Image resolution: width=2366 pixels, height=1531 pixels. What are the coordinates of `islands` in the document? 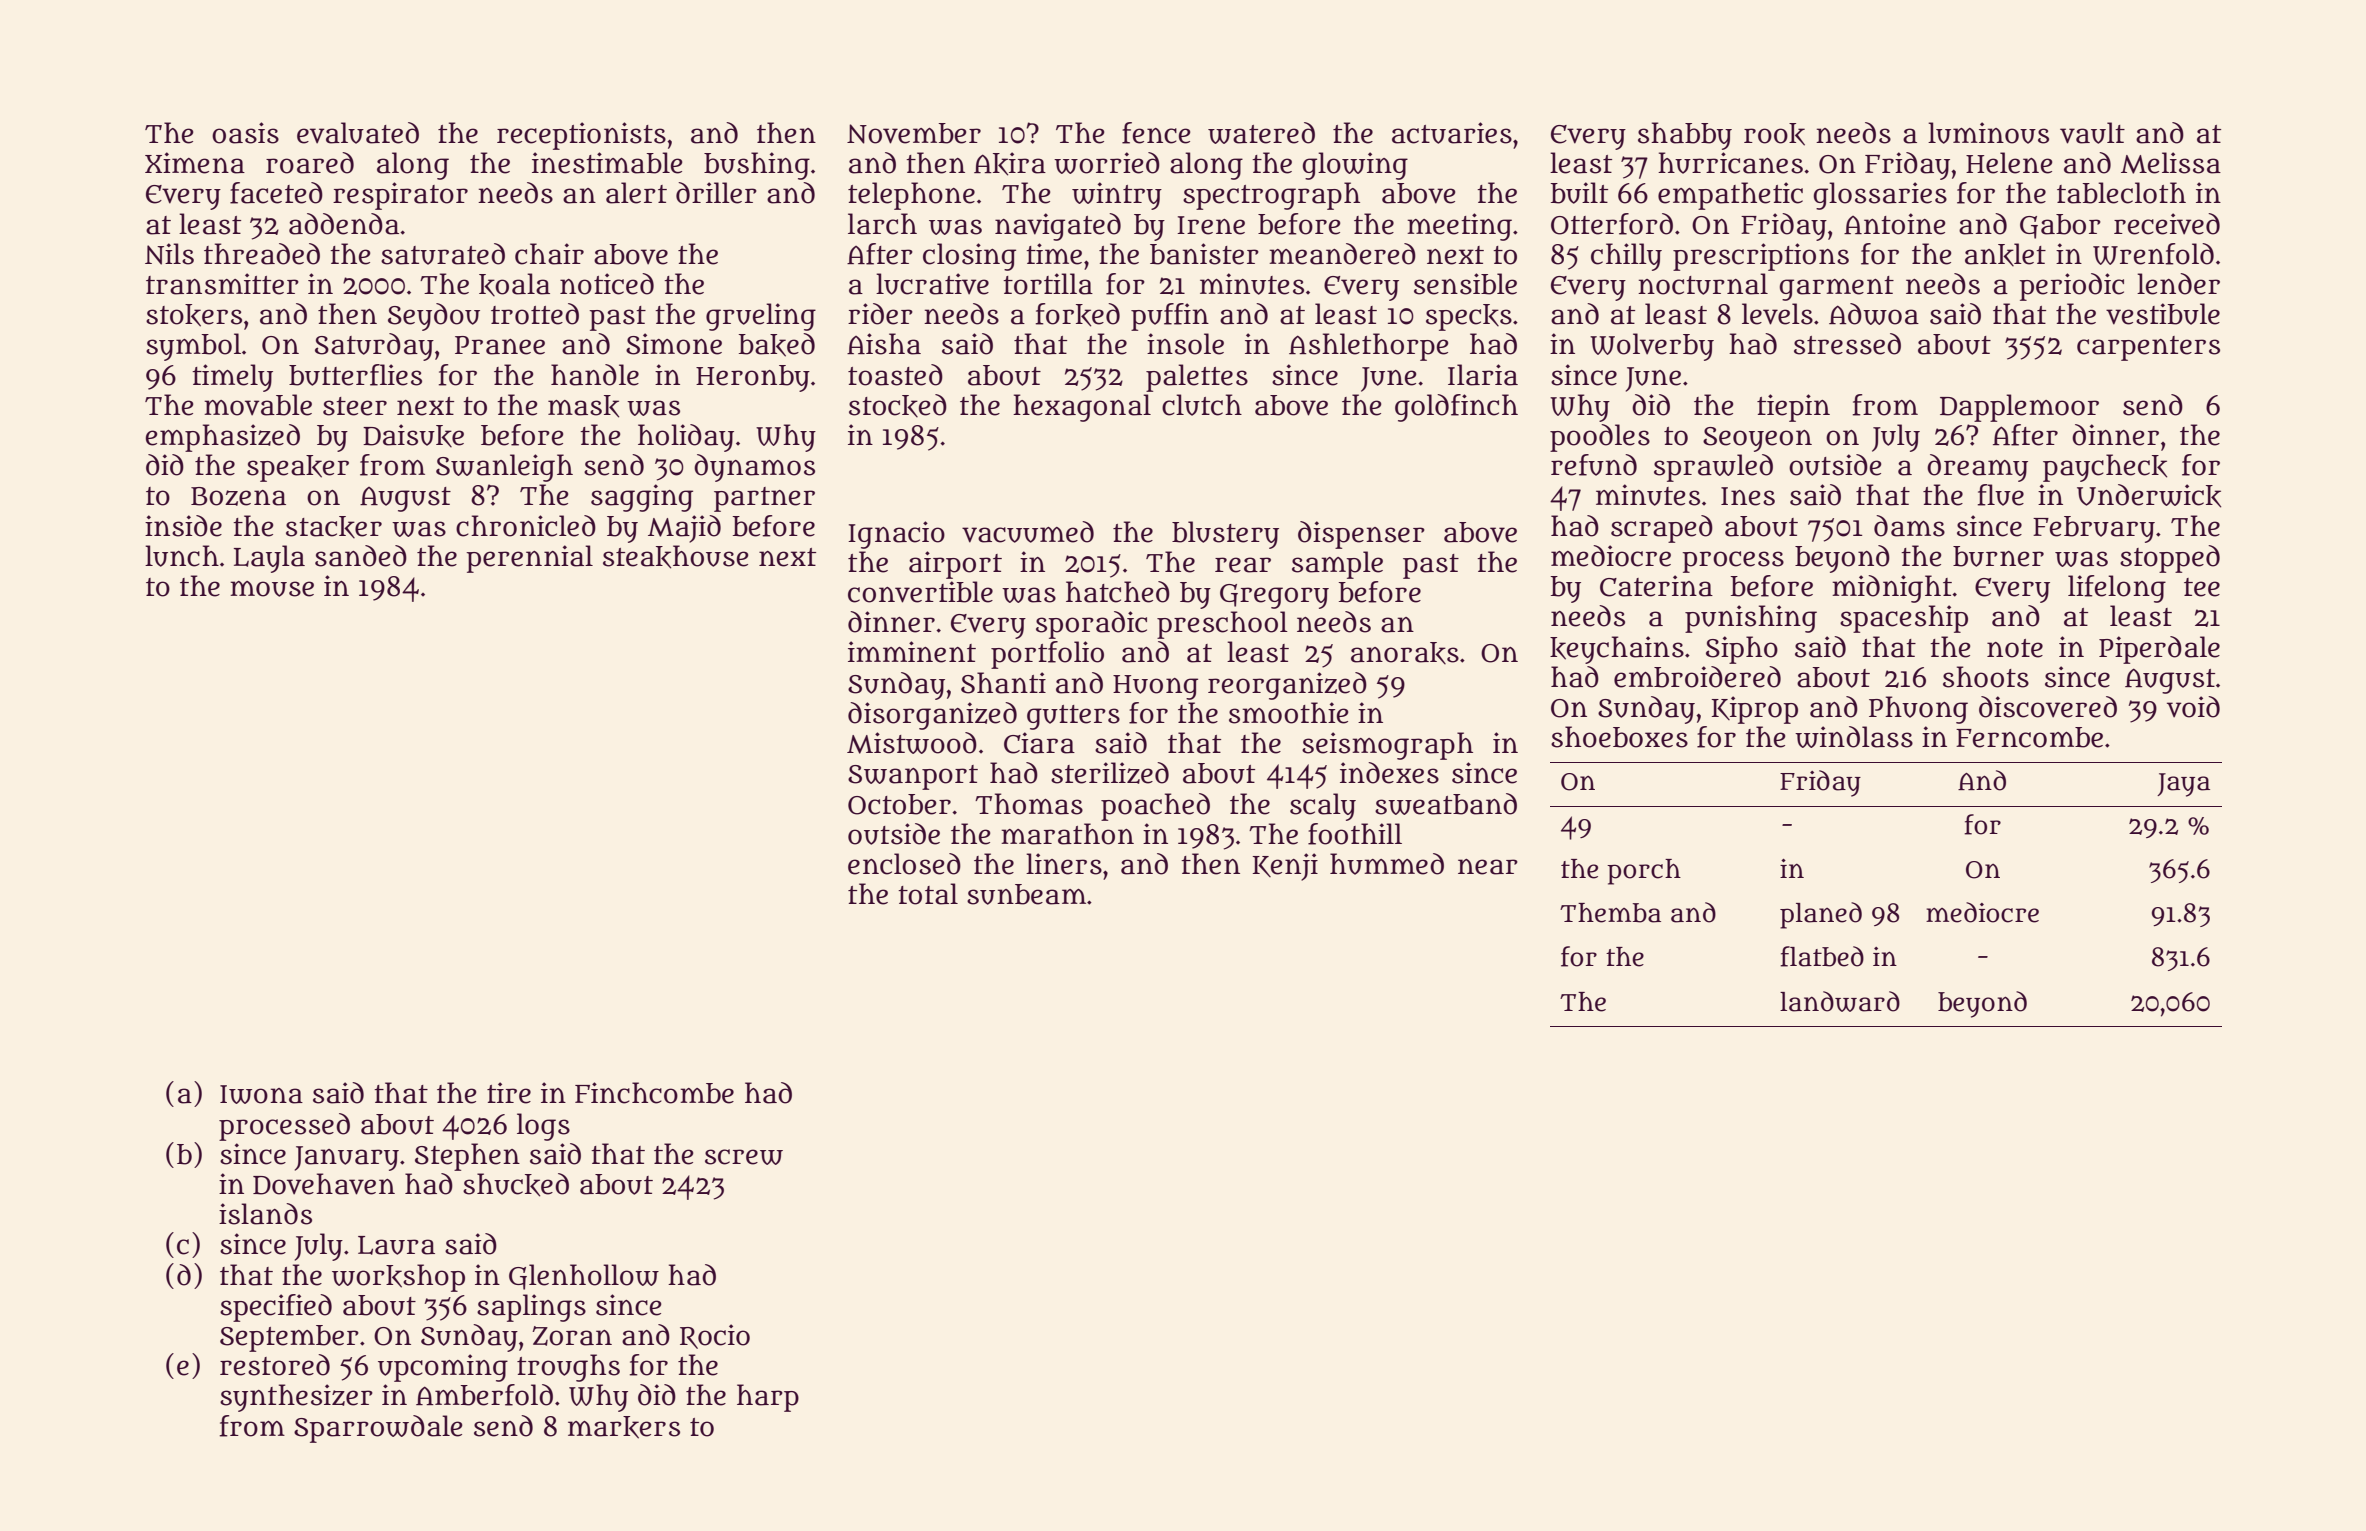 It's located at (265, 1214).
